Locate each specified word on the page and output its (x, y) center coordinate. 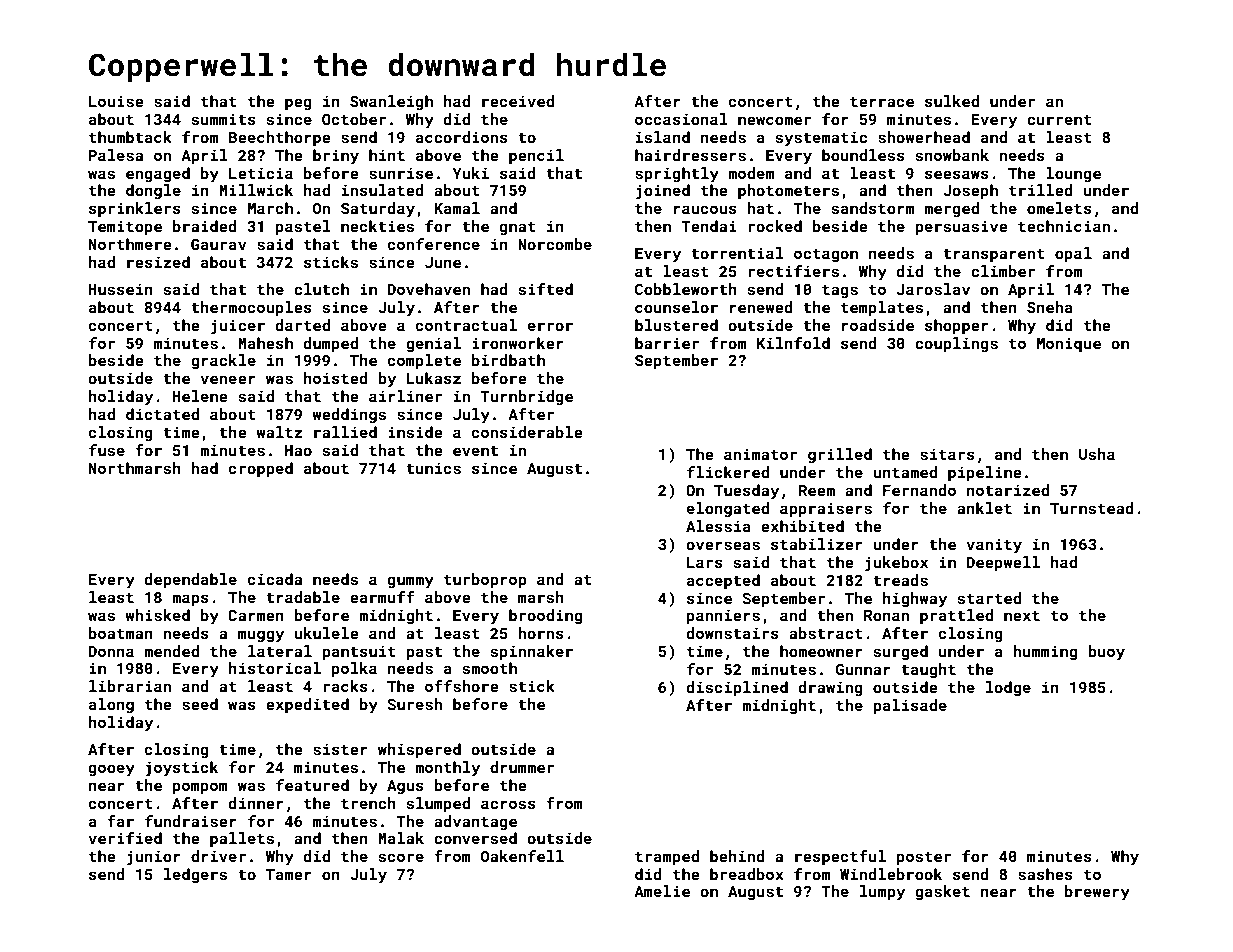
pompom (200, 788)
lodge (1008, 688)
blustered (676, 325)
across (508, 804)
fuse (107, 450)
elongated (728, 509)
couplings (956, 344)
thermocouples (251, 308)
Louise (116, 101)
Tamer (289, 874)
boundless (863, 155)
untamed (905, 472)
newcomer (774, 120)
